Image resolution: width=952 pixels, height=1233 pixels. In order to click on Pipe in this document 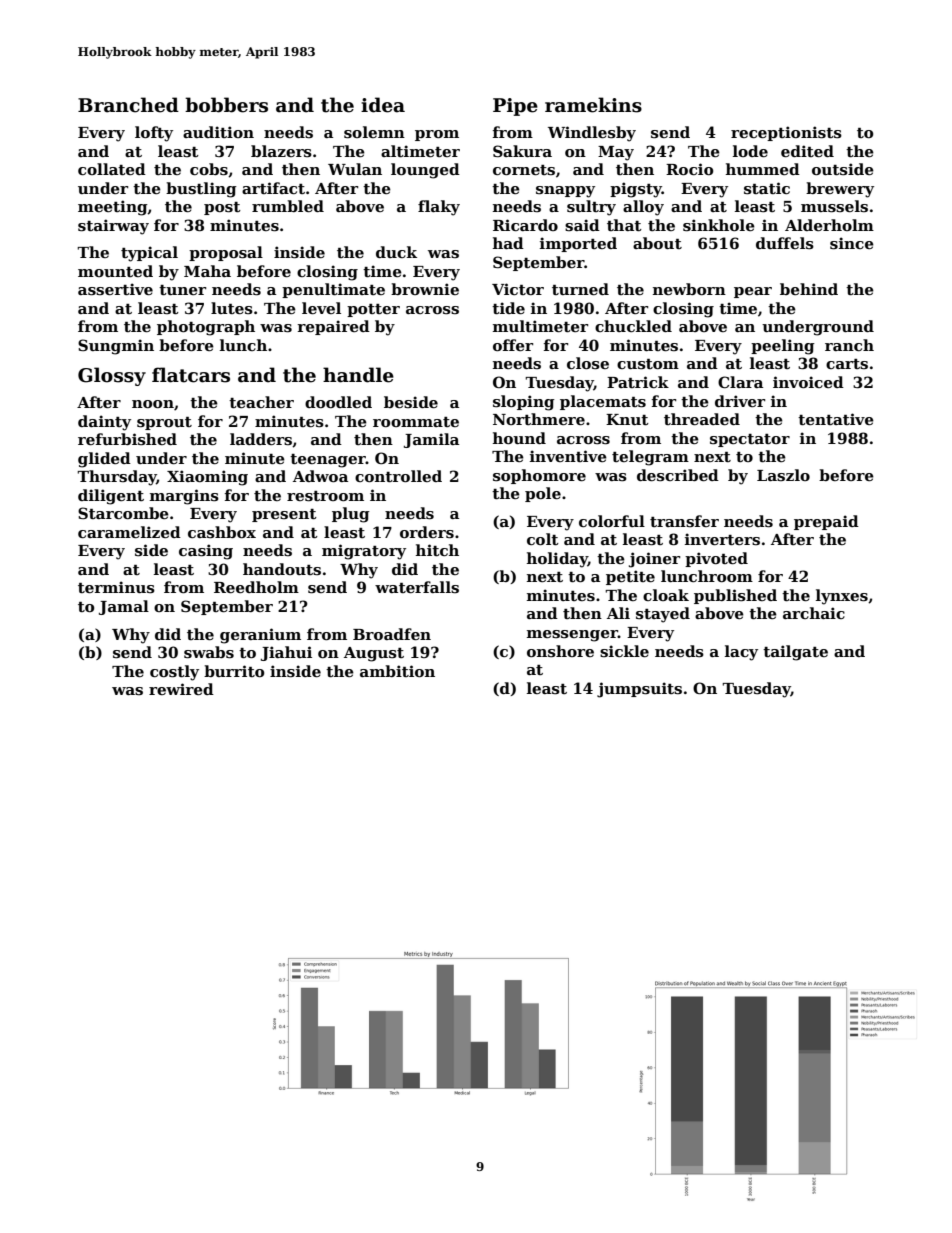, I will do `click(515, 107)`.
